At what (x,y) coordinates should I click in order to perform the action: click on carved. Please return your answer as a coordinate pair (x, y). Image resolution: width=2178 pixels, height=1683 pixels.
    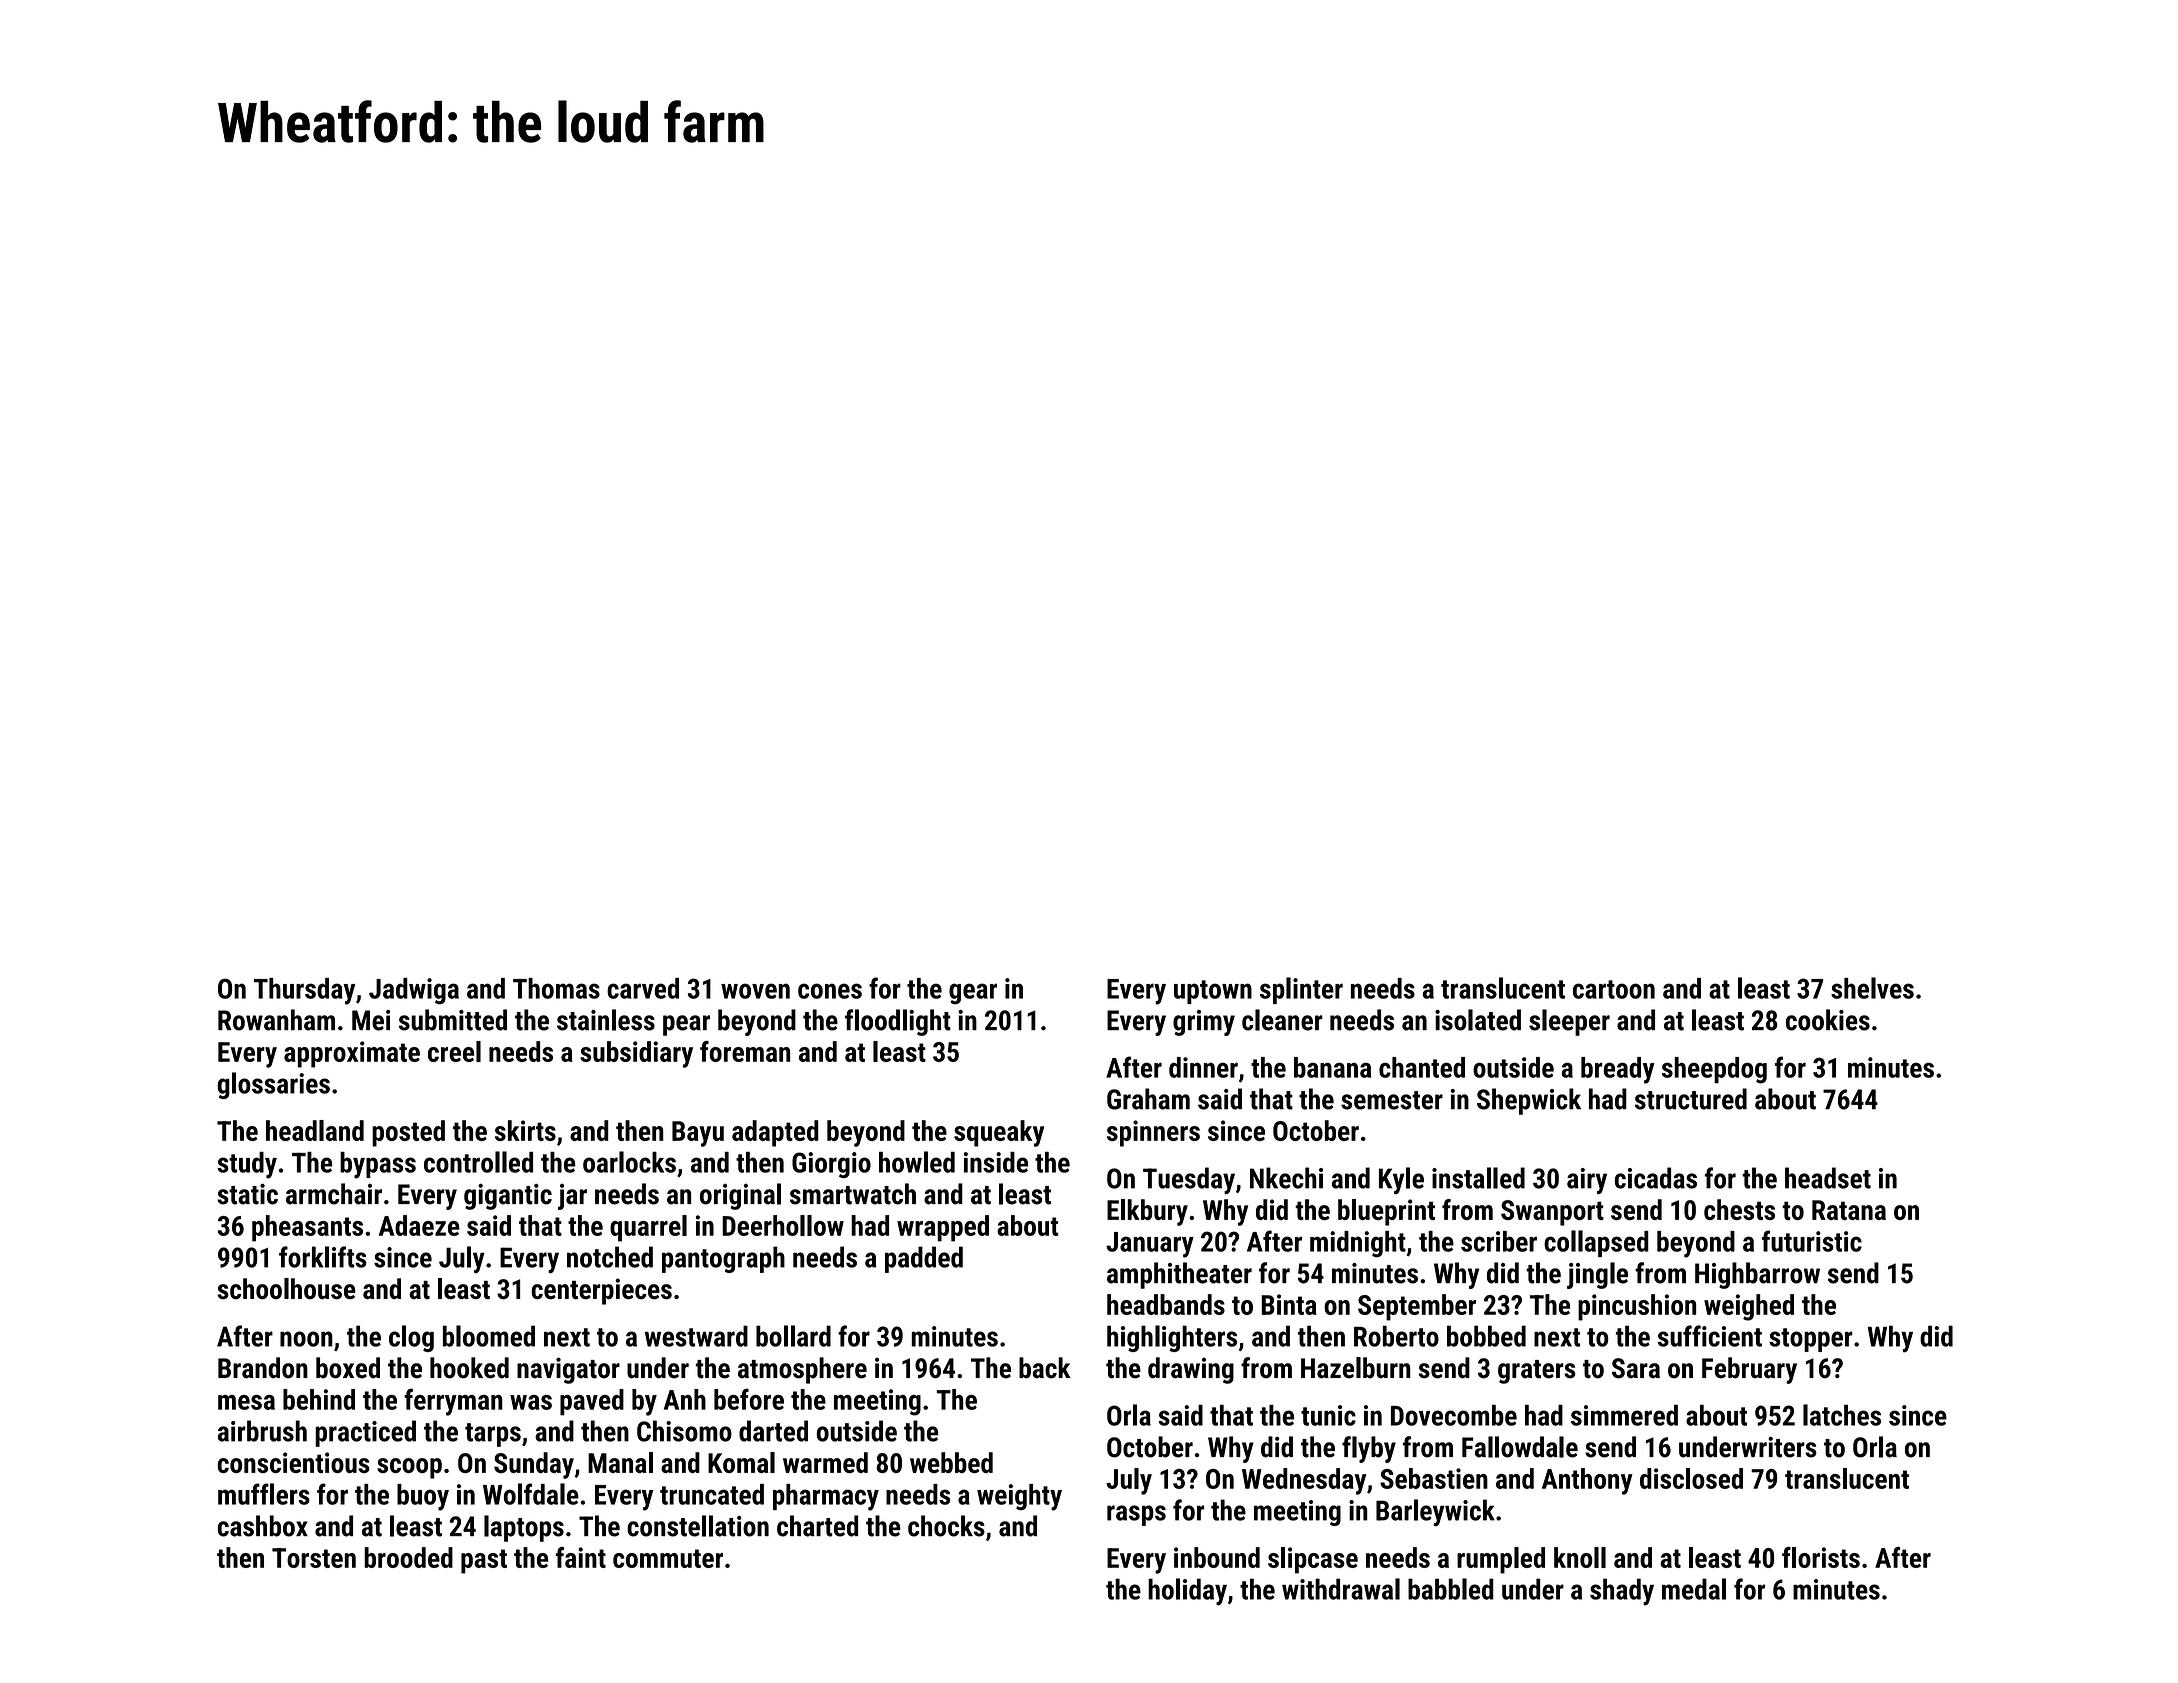
    Looking at the image, I should click on (643, 988).
